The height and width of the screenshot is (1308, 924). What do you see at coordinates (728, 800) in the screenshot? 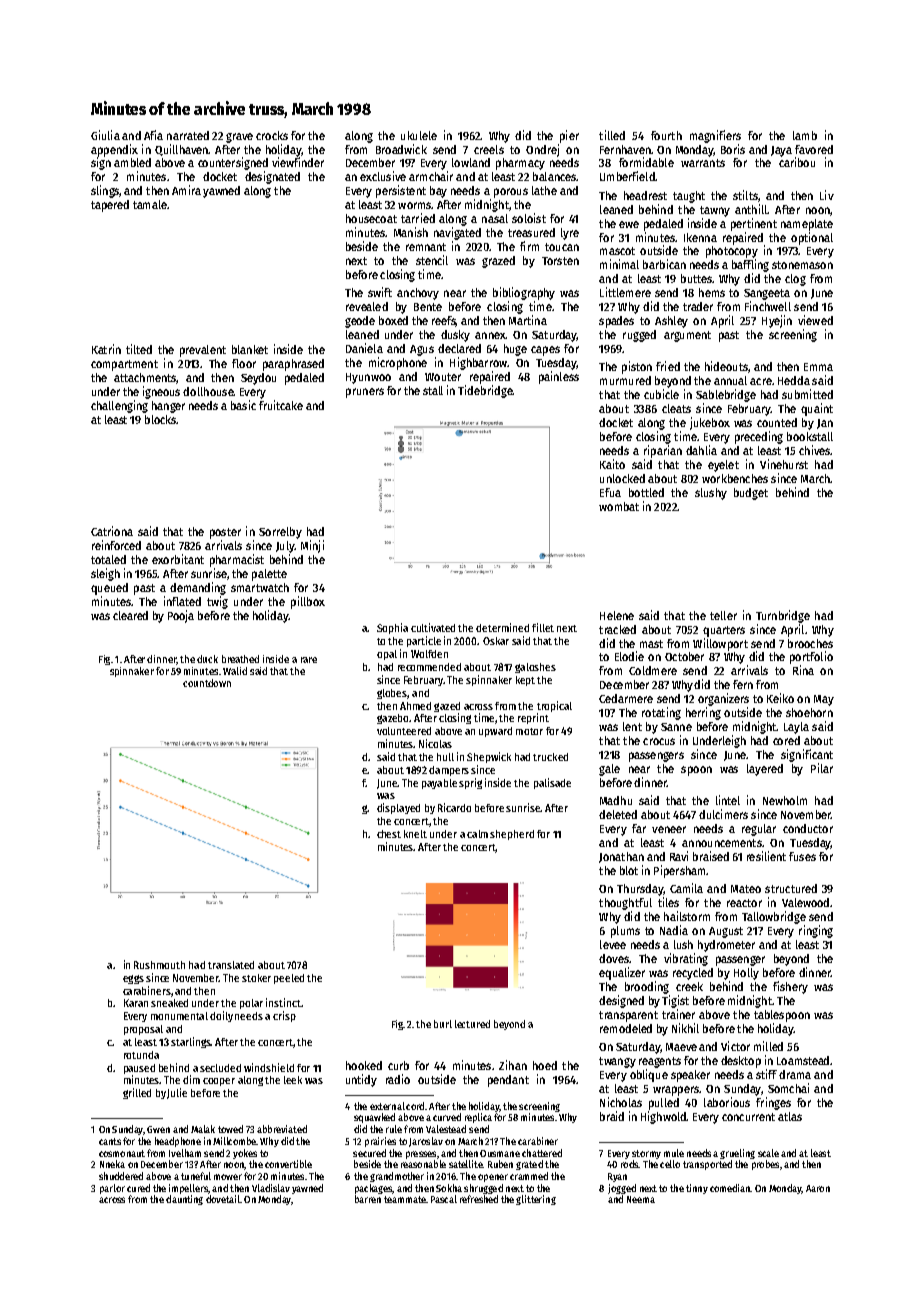
I see `lintel` at bounding box center [728, 800].
